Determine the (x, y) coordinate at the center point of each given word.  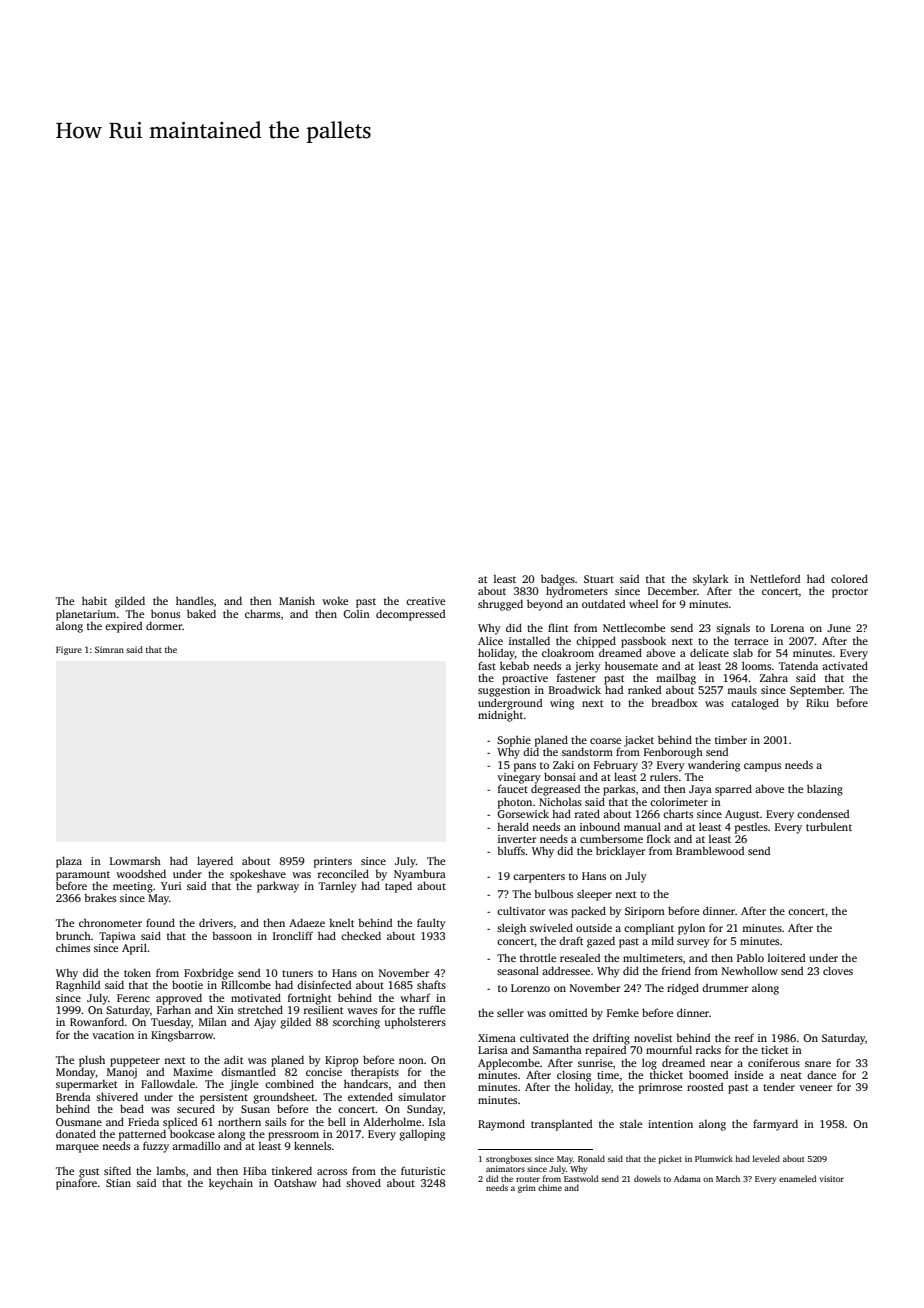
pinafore (76, 1184)
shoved (363, 1182)
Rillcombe (246, 984)
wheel (643, 603)
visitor (832, 1179)
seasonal (518, 970)
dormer (164, 625)
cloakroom (568, 652)
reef (744, 1037)
